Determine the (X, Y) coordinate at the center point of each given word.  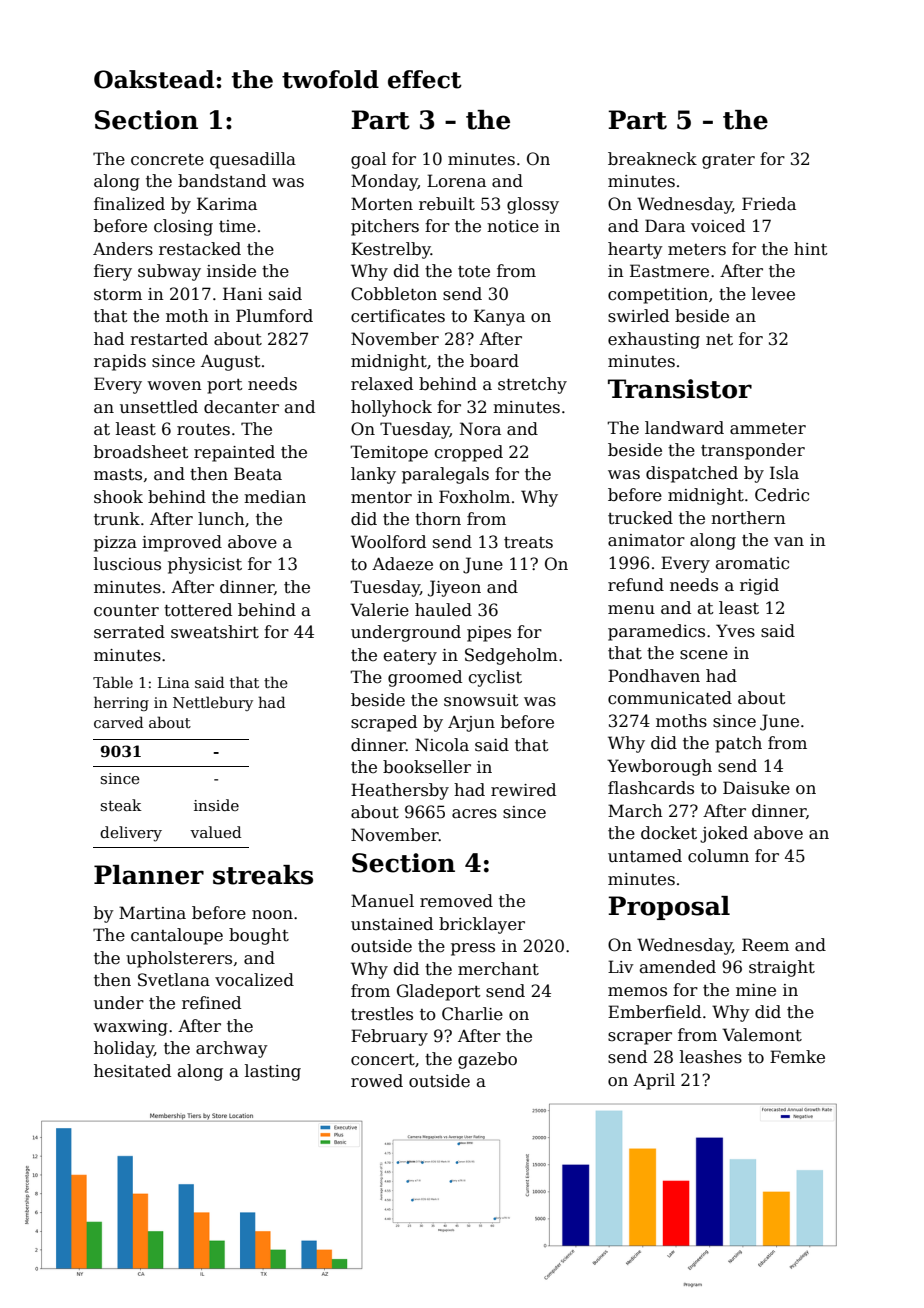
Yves (735, 631)
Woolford (388, 542)
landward (684, 428)
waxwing (130, 1028)
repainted (234, 453)
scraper (640, 1038)
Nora (480, 429)
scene (704, 655)
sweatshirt (215, 632)
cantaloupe (177, 936)
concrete (167, 160)
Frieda (769, 204)
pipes (489, 634)
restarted (169, 339)
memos (637, 992)
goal (368, 160)
